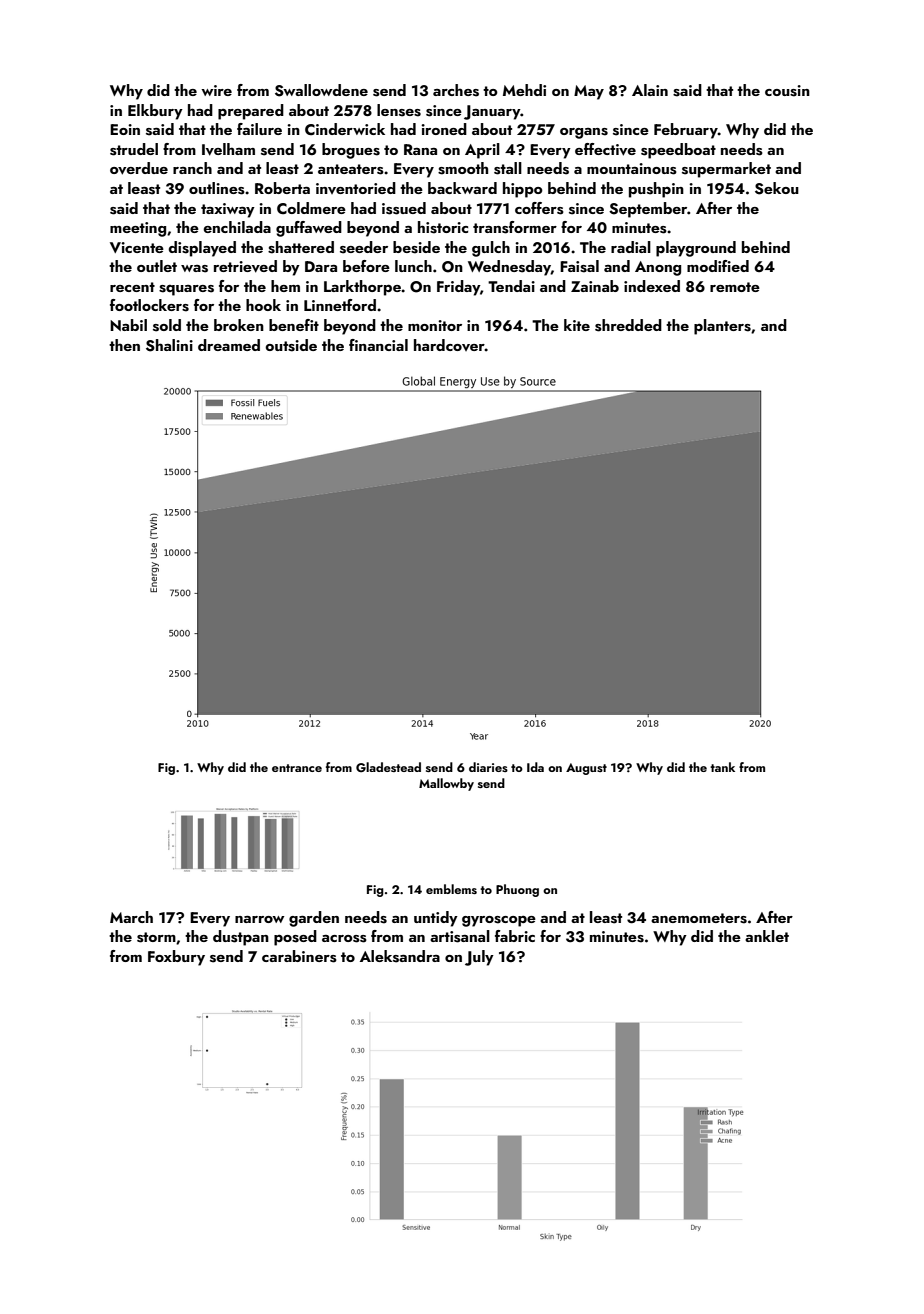 The width and height of the screenshot is (924, 1314). What do you see at coordinates (722, 767) in the screenshot?
I see `tank` at bounding box center [722, 767].
